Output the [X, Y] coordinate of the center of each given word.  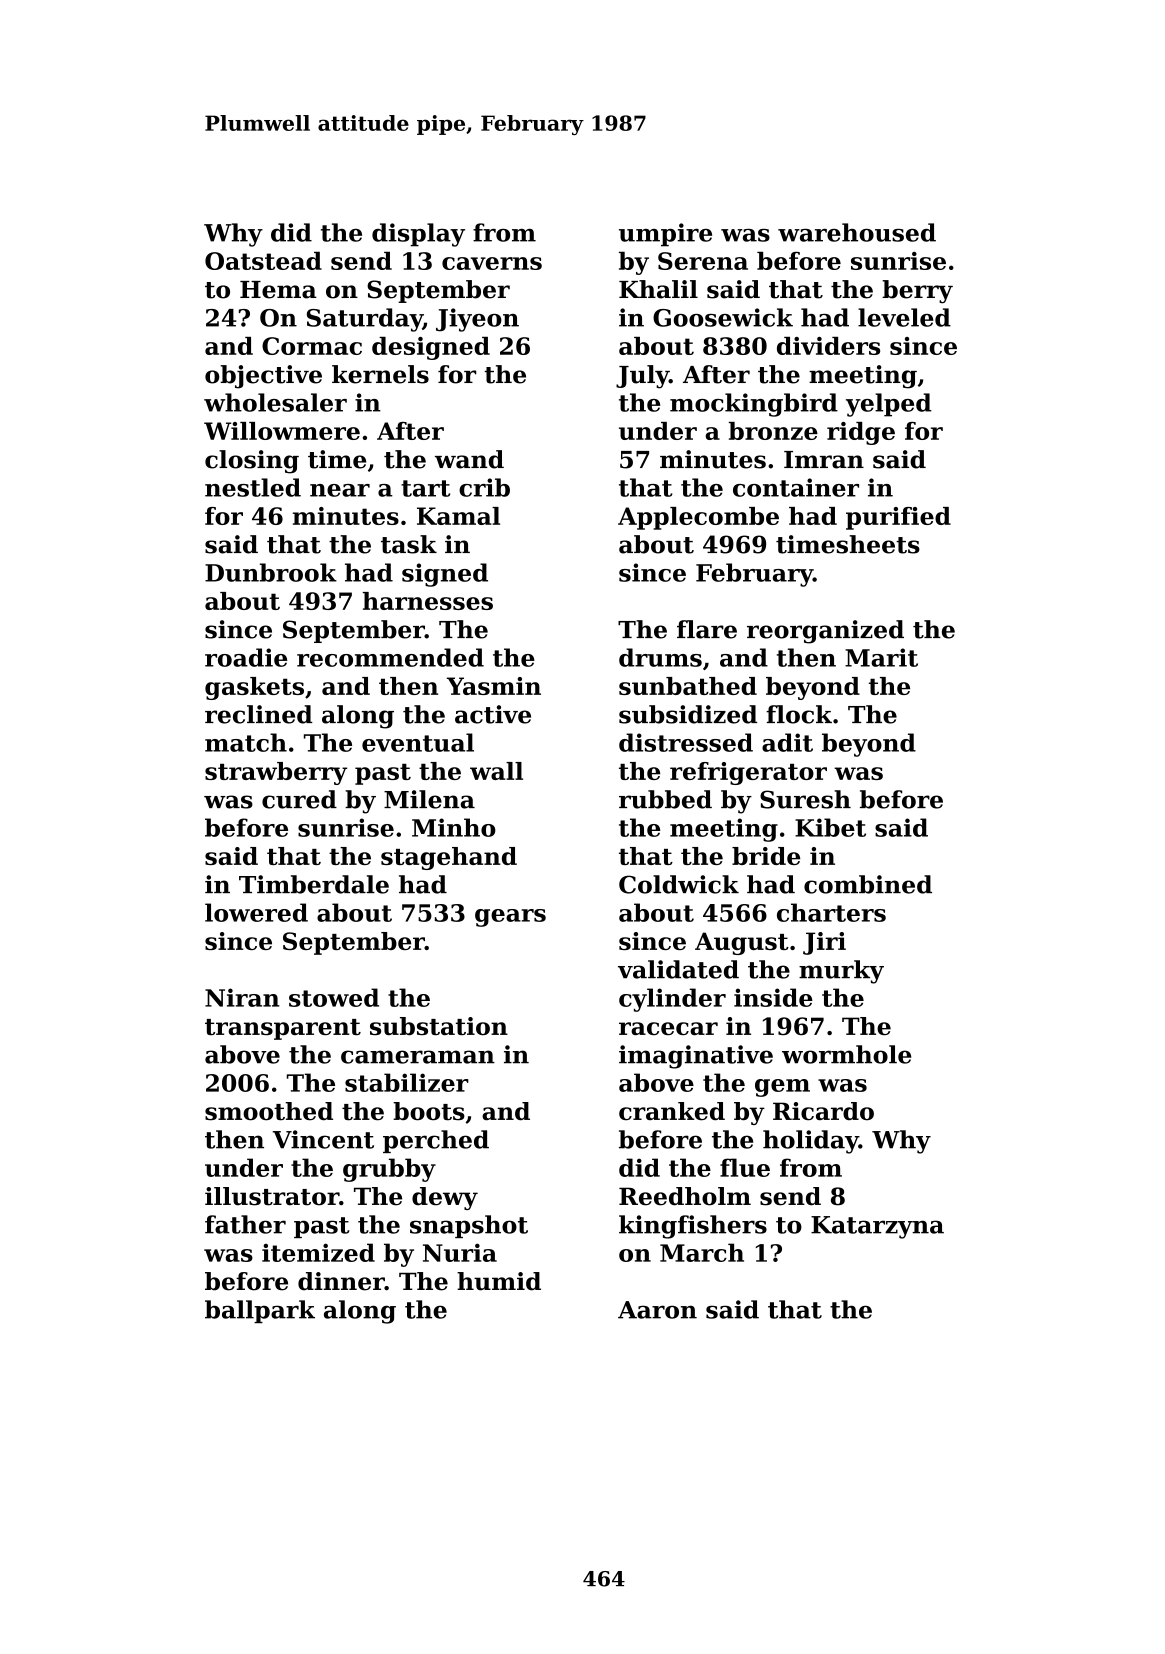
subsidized [688, 714]
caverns [492, 263]
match [246, 742]
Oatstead [263, 261]
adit [787, 742]
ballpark [260, 1311]
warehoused [857, 232]
